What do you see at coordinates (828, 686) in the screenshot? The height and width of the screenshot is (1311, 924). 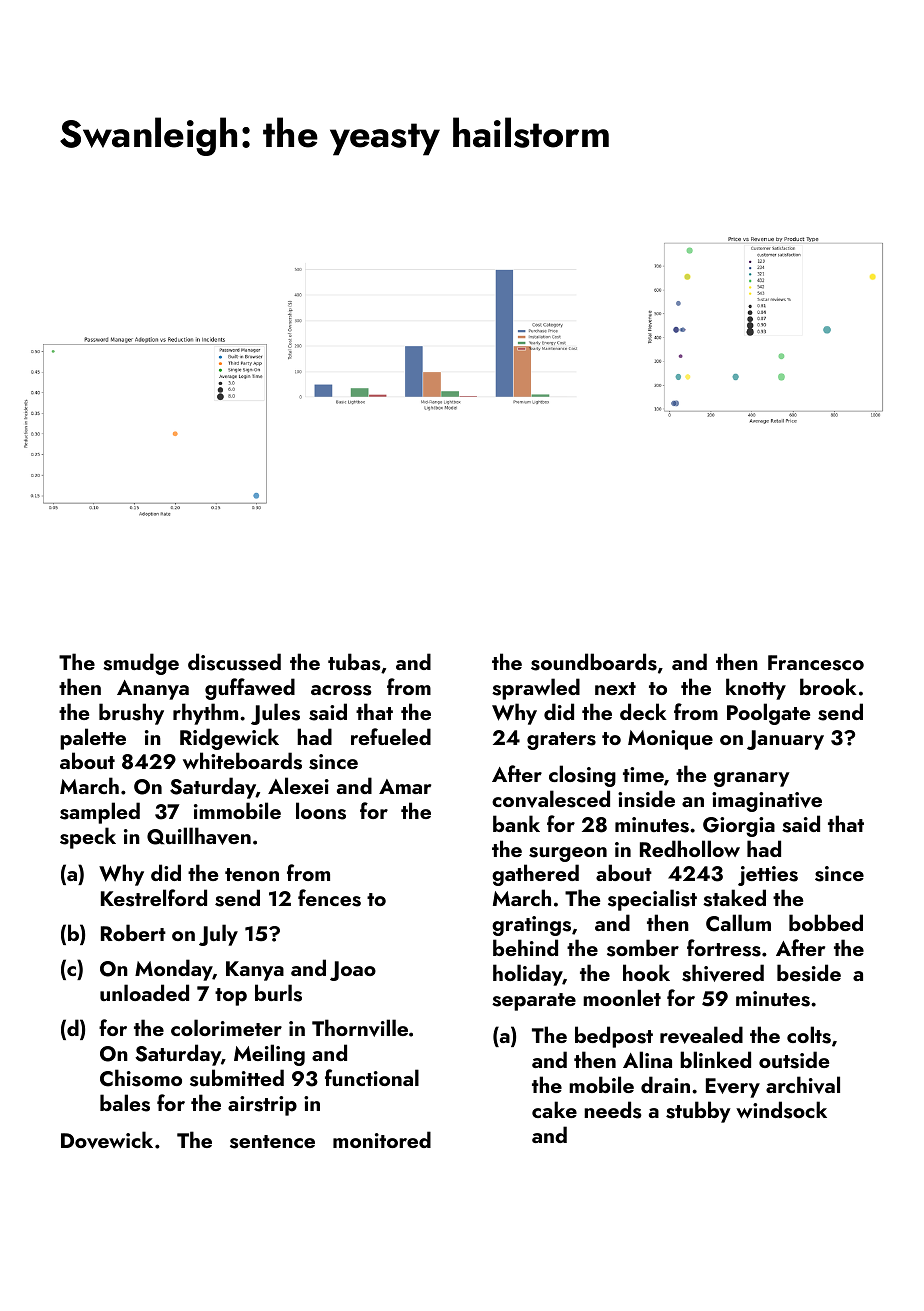 I see `brook` at bounding box center [828, 686].
